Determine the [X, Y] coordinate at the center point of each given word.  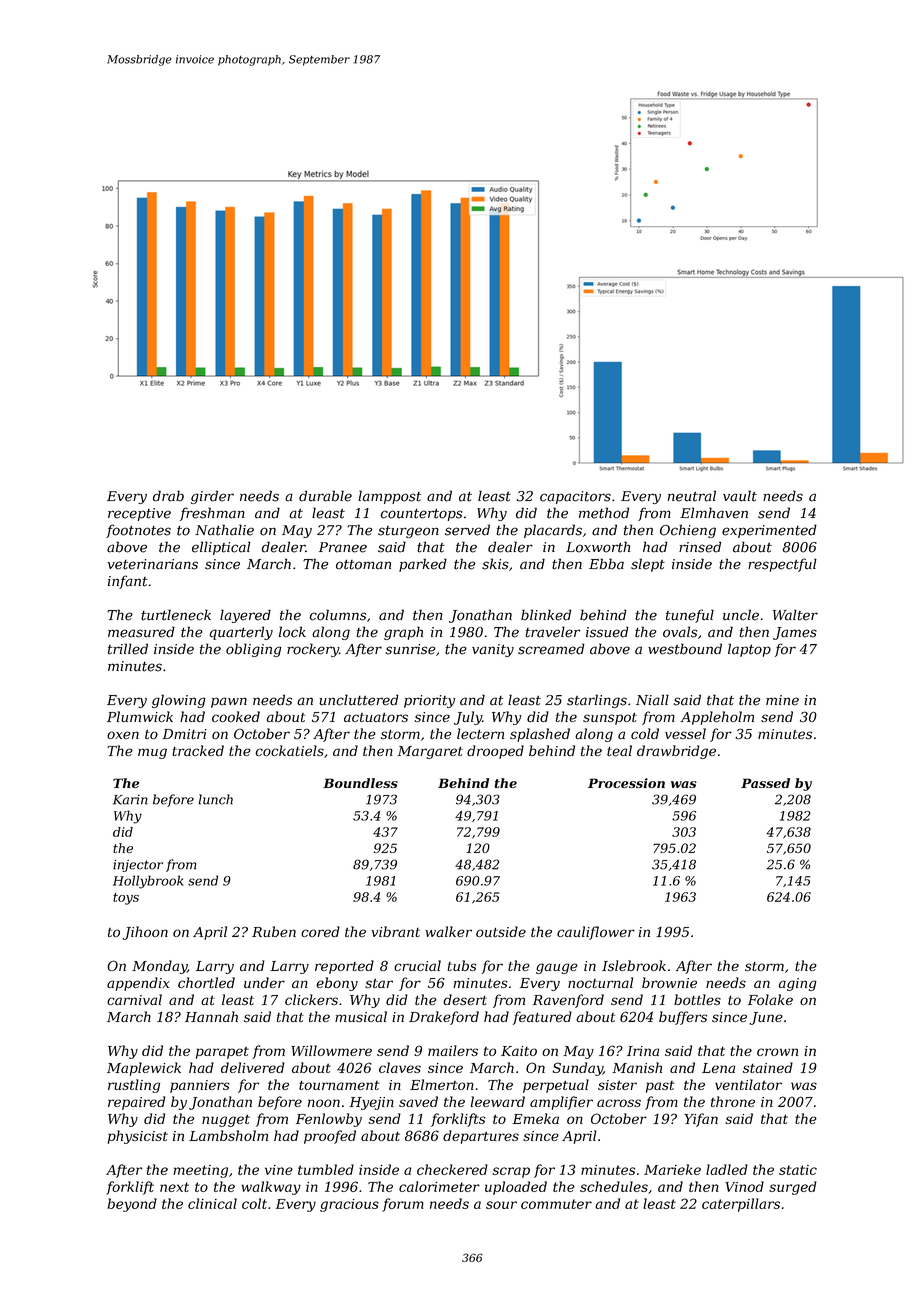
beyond [132, 1205]
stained [768, 1067]
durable [325, 496]
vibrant [396, 932]
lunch [215, 799]
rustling [134, 1086]
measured [141, 632]
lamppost [389, 497]
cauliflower [596, 933]
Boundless [360, 783]
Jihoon [145, 933]
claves [400, 1067]
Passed [765, 783]
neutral [692, 496]
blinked [546, 615]
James [795, 633]
